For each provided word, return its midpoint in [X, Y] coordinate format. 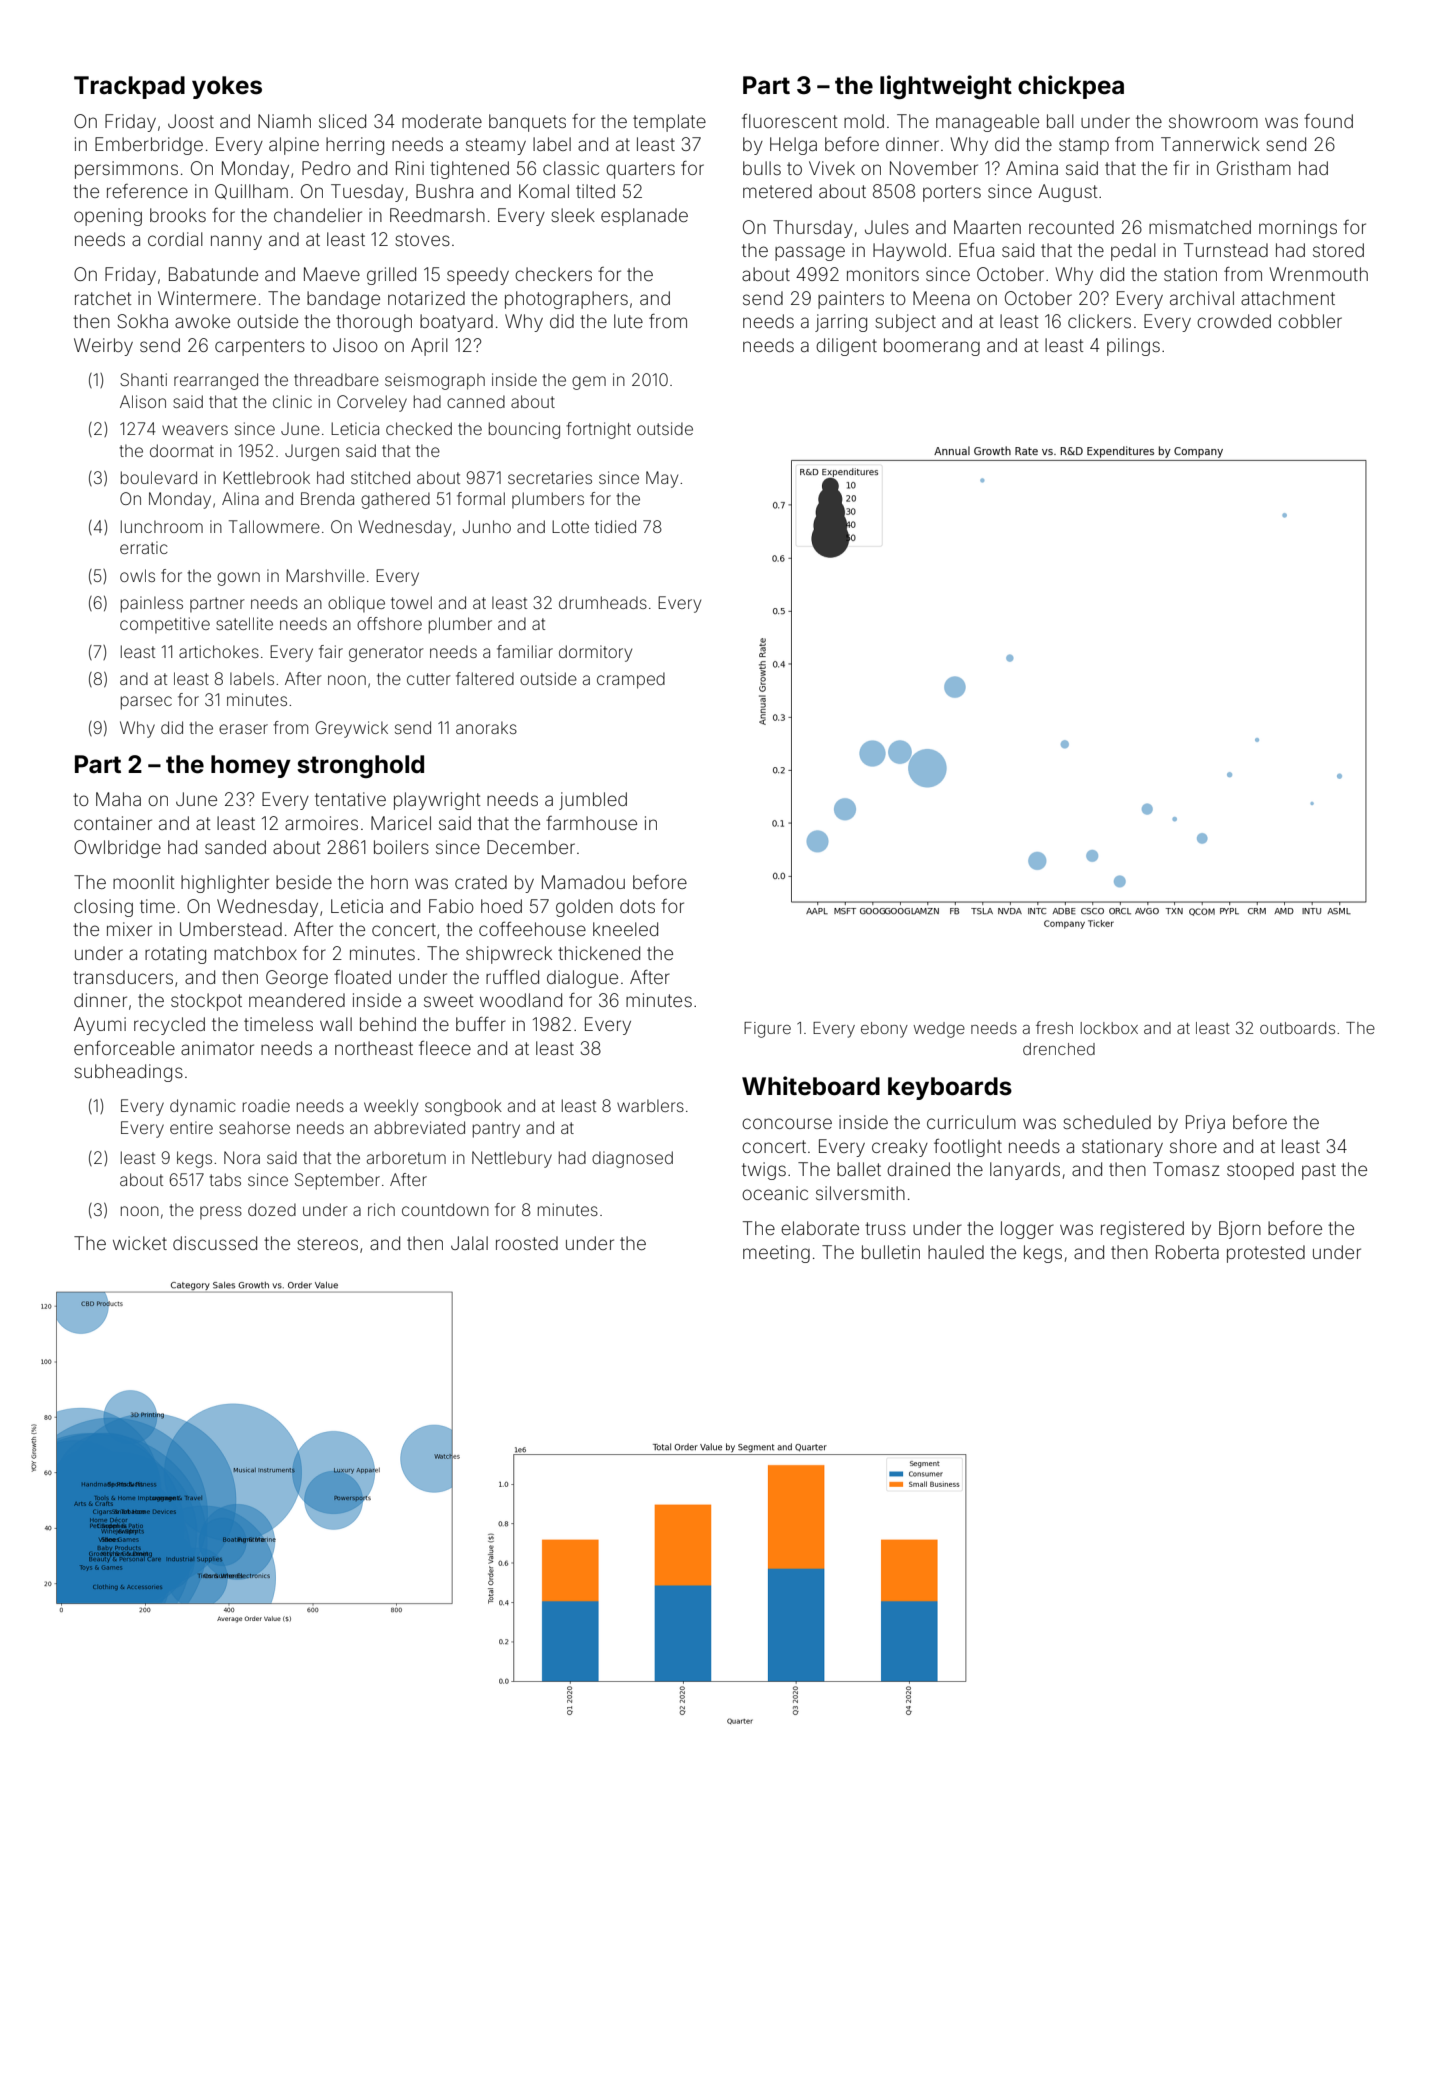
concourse [787, 1123]
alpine [294, 146]
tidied [615, 526]
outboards [1297, 1028]
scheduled [1107, 1122]
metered [777, 191]
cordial [175, 239]
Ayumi [100, 1026]
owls [137, 575]
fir [1181, 168]
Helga [793, 146]
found [1328, 121]
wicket [140, 1243]
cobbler [1310, 321]
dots [637, 906]
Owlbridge [117, 849]
